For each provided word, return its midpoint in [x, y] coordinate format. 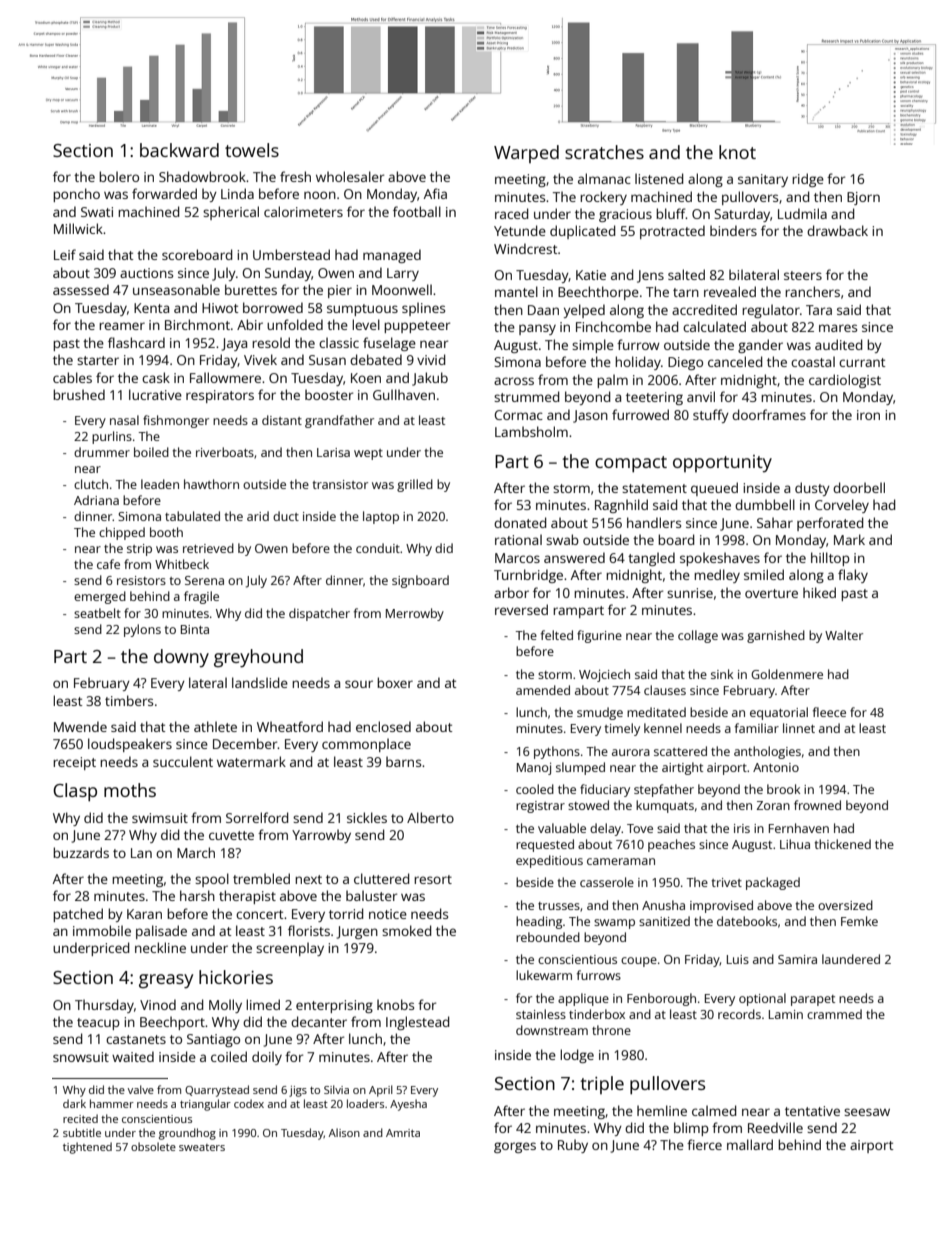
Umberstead [291, 254]
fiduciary [605, 790]
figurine [599, 636]
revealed [730, 291]
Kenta [151, 308]
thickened [842, 844]
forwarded [164, 193]
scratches [604, 152]
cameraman [621, 861]
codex [249, 1103]
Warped [526, 154]
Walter [844, 635]
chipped [122, 533]
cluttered [381, 878]
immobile [102, 930]
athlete [215, 726]
